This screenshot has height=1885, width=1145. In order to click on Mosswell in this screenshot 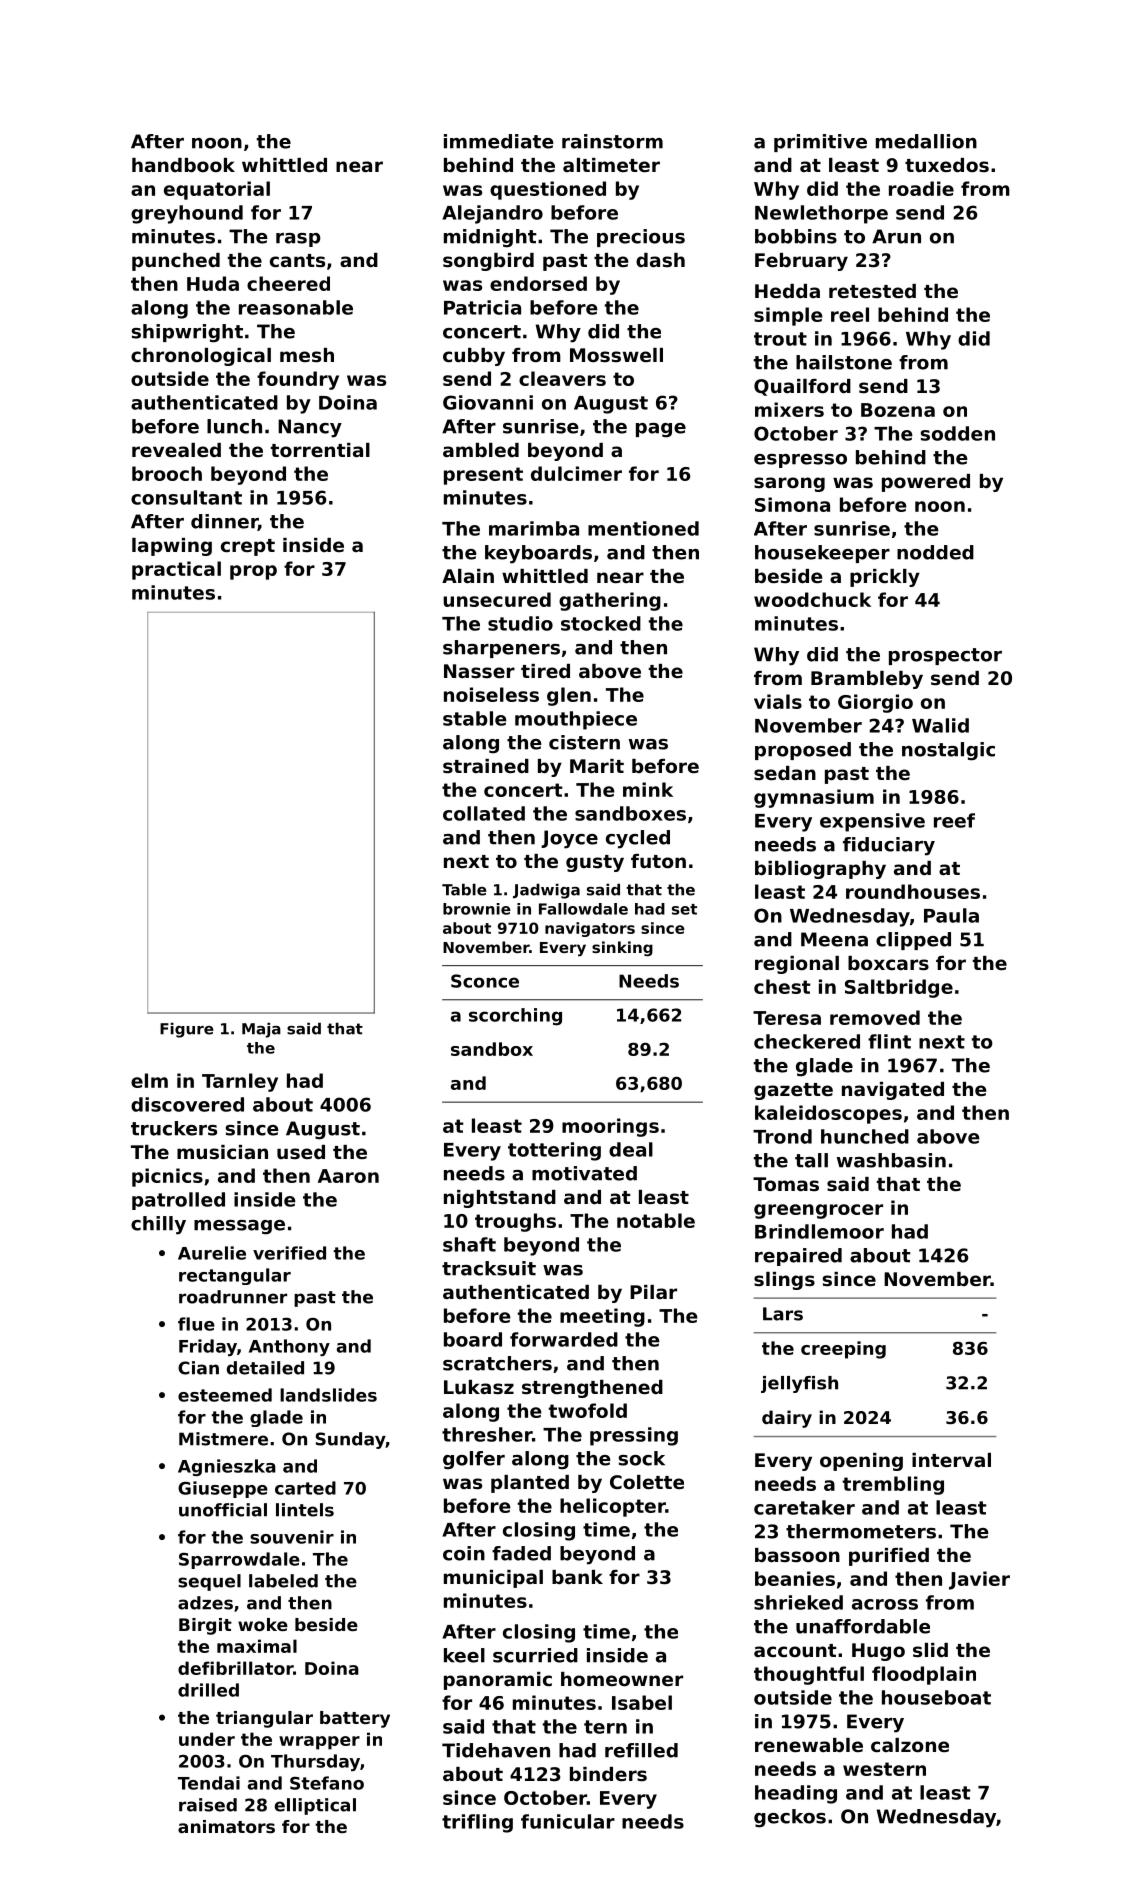, I will do `click(616, 355)`.
